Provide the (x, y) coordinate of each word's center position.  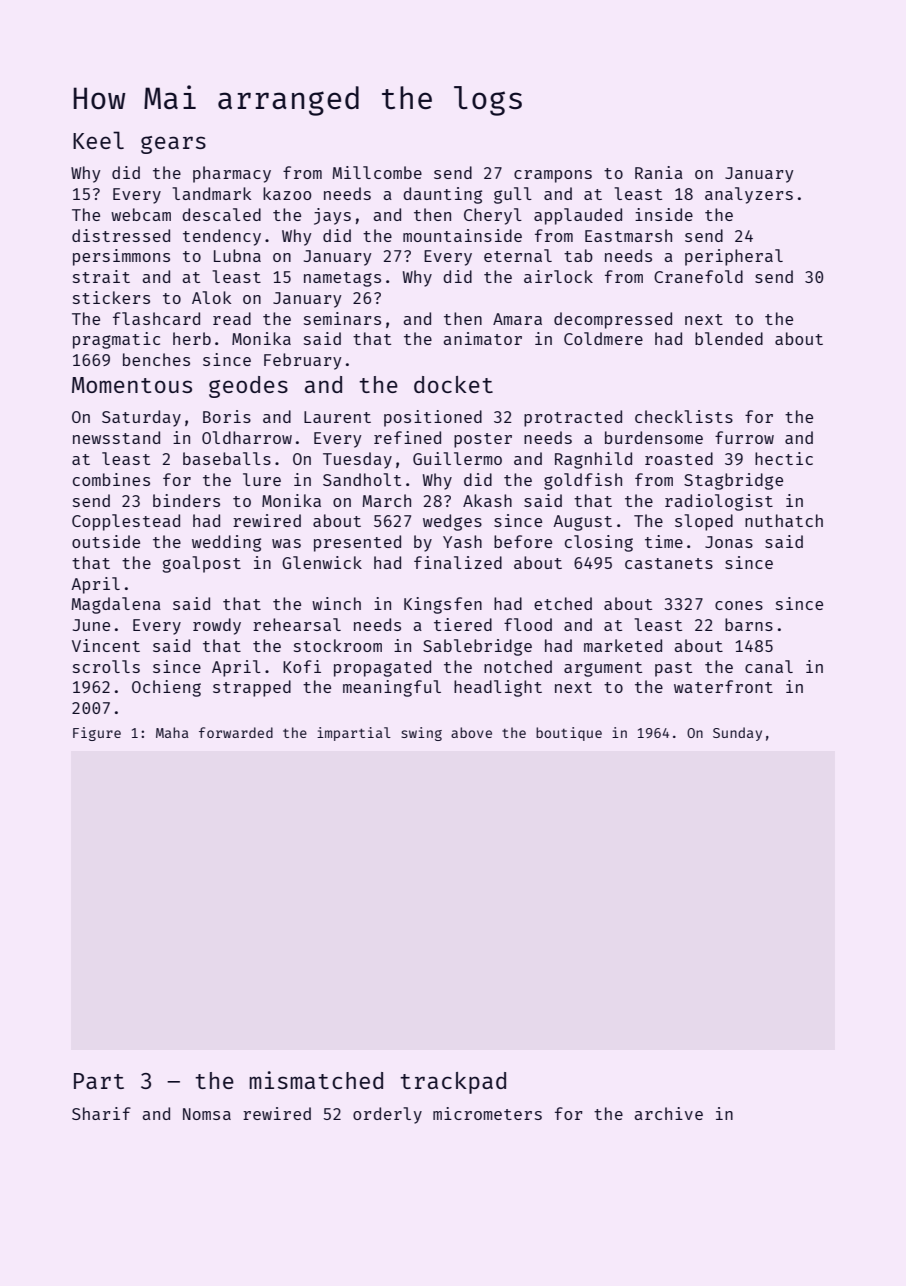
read (232, 318)
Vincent (106, 645)
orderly (387, 1115)
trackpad (453, 1083)
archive (668, 1113)
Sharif (101, 1113)
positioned (433, 418)
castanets (669, 563)
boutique (569, 734)
